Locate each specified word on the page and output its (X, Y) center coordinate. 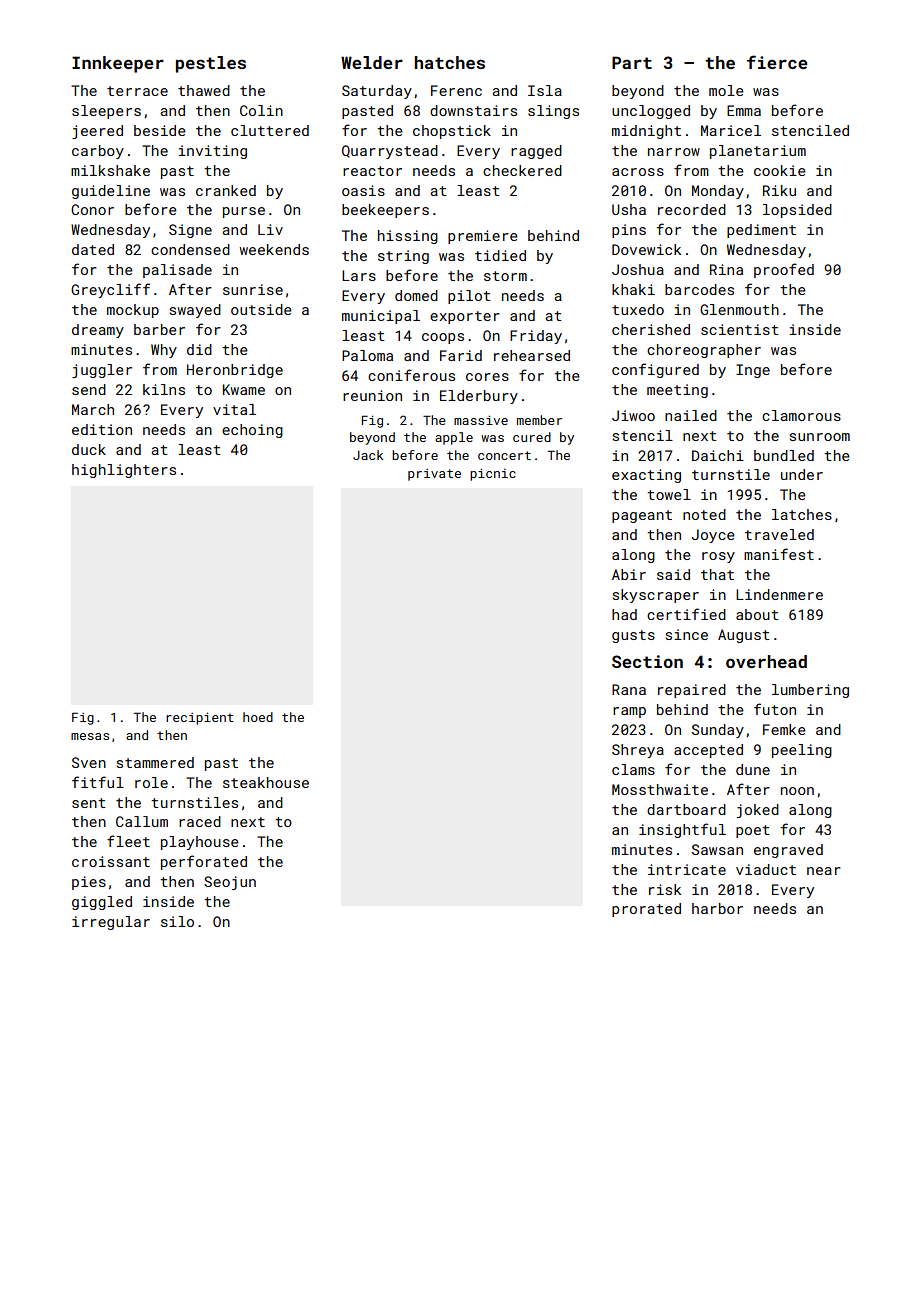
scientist (740, 329)
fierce (777, 62)
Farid (461, 355)
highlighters (124, 471)
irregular (111, 923)
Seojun (230, 883)
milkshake (110, 170)
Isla (545, 90)
